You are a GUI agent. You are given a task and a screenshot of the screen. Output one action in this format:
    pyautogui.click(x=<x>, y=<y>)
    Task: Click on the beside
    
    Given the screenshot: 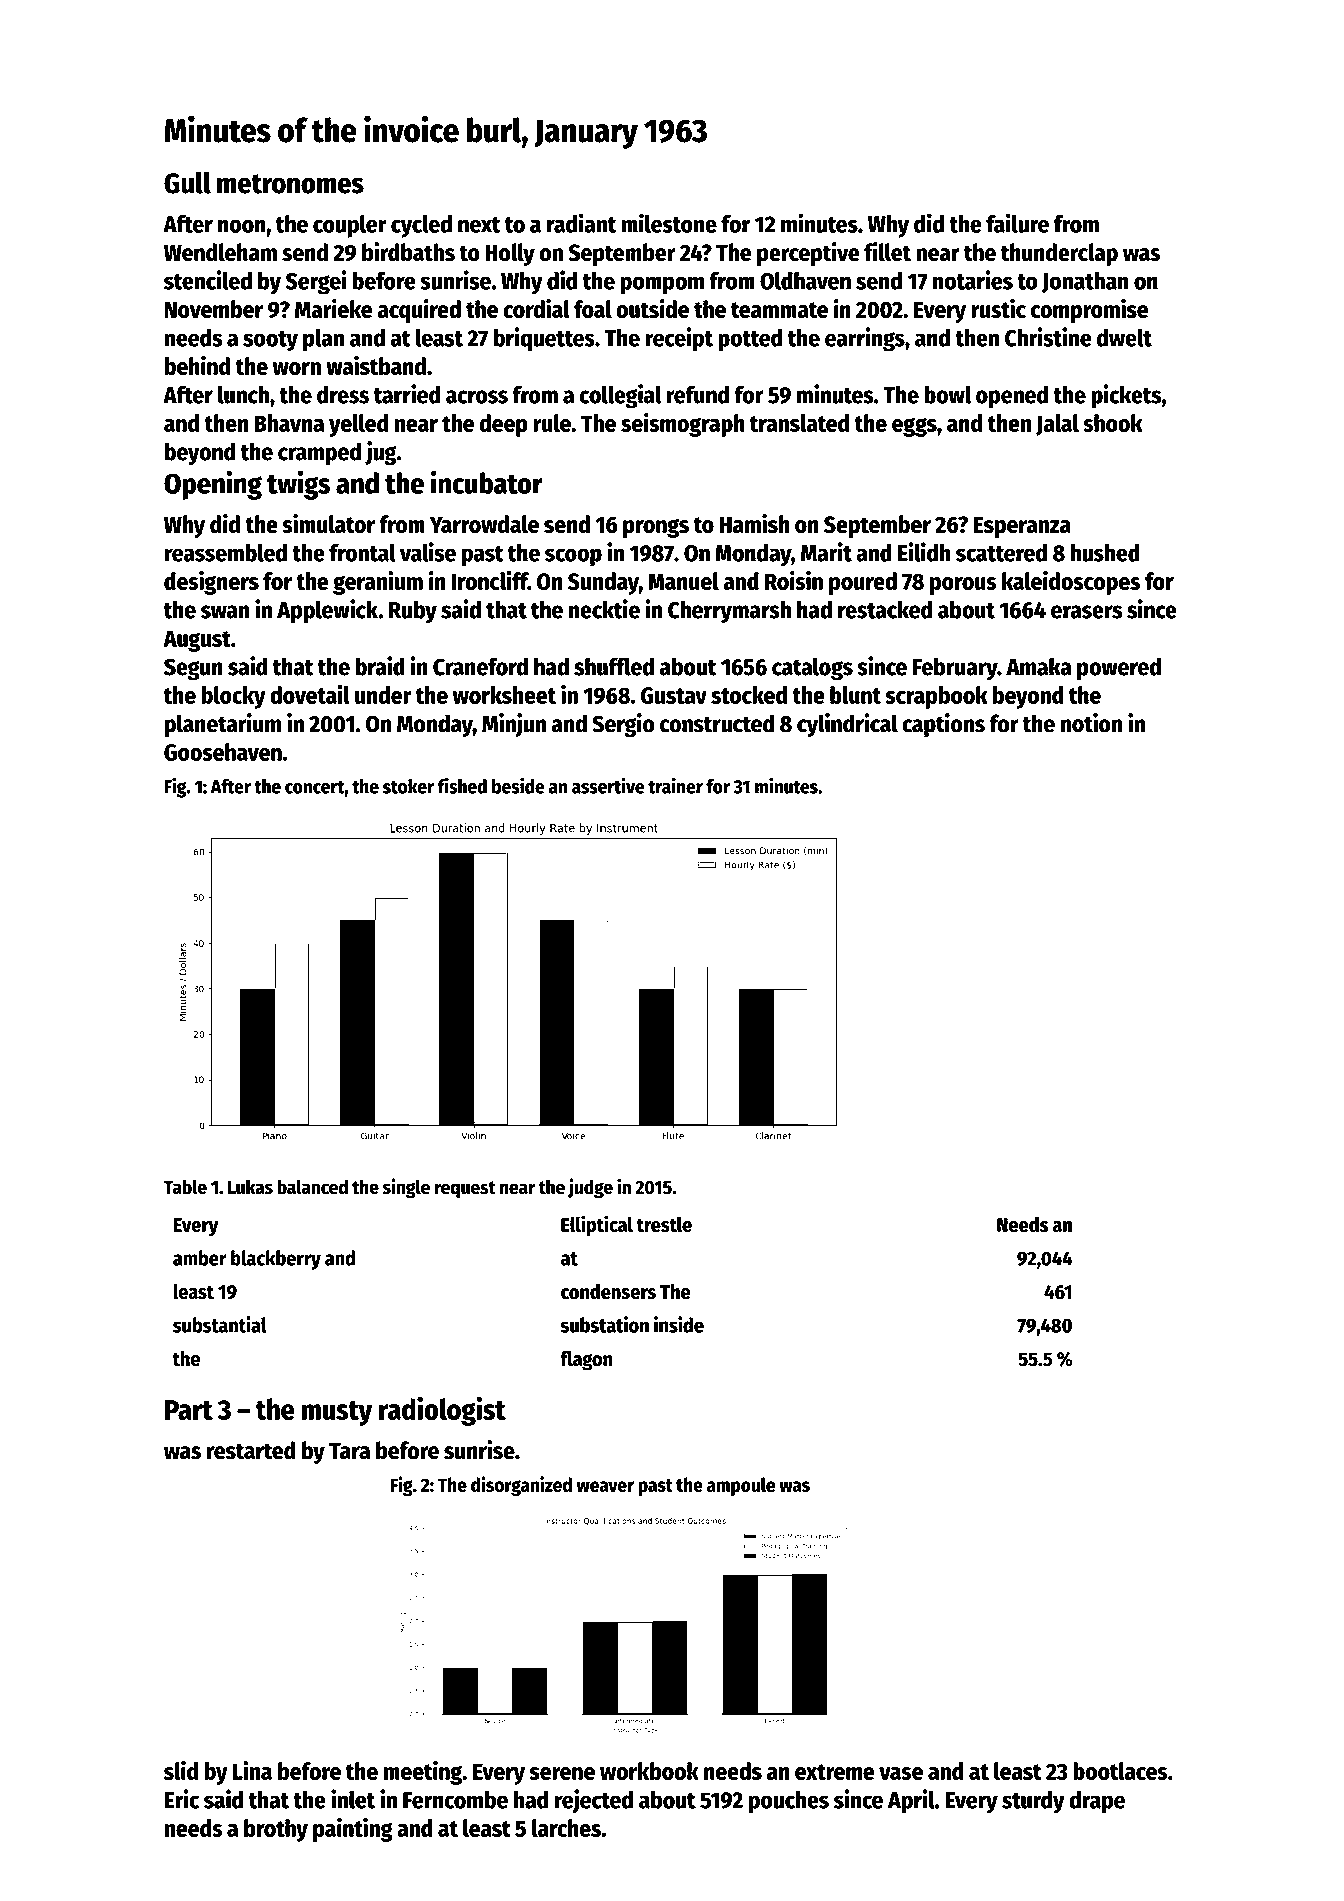 What is the action you would take?
    pyautogui.click(x=518, y=786)
